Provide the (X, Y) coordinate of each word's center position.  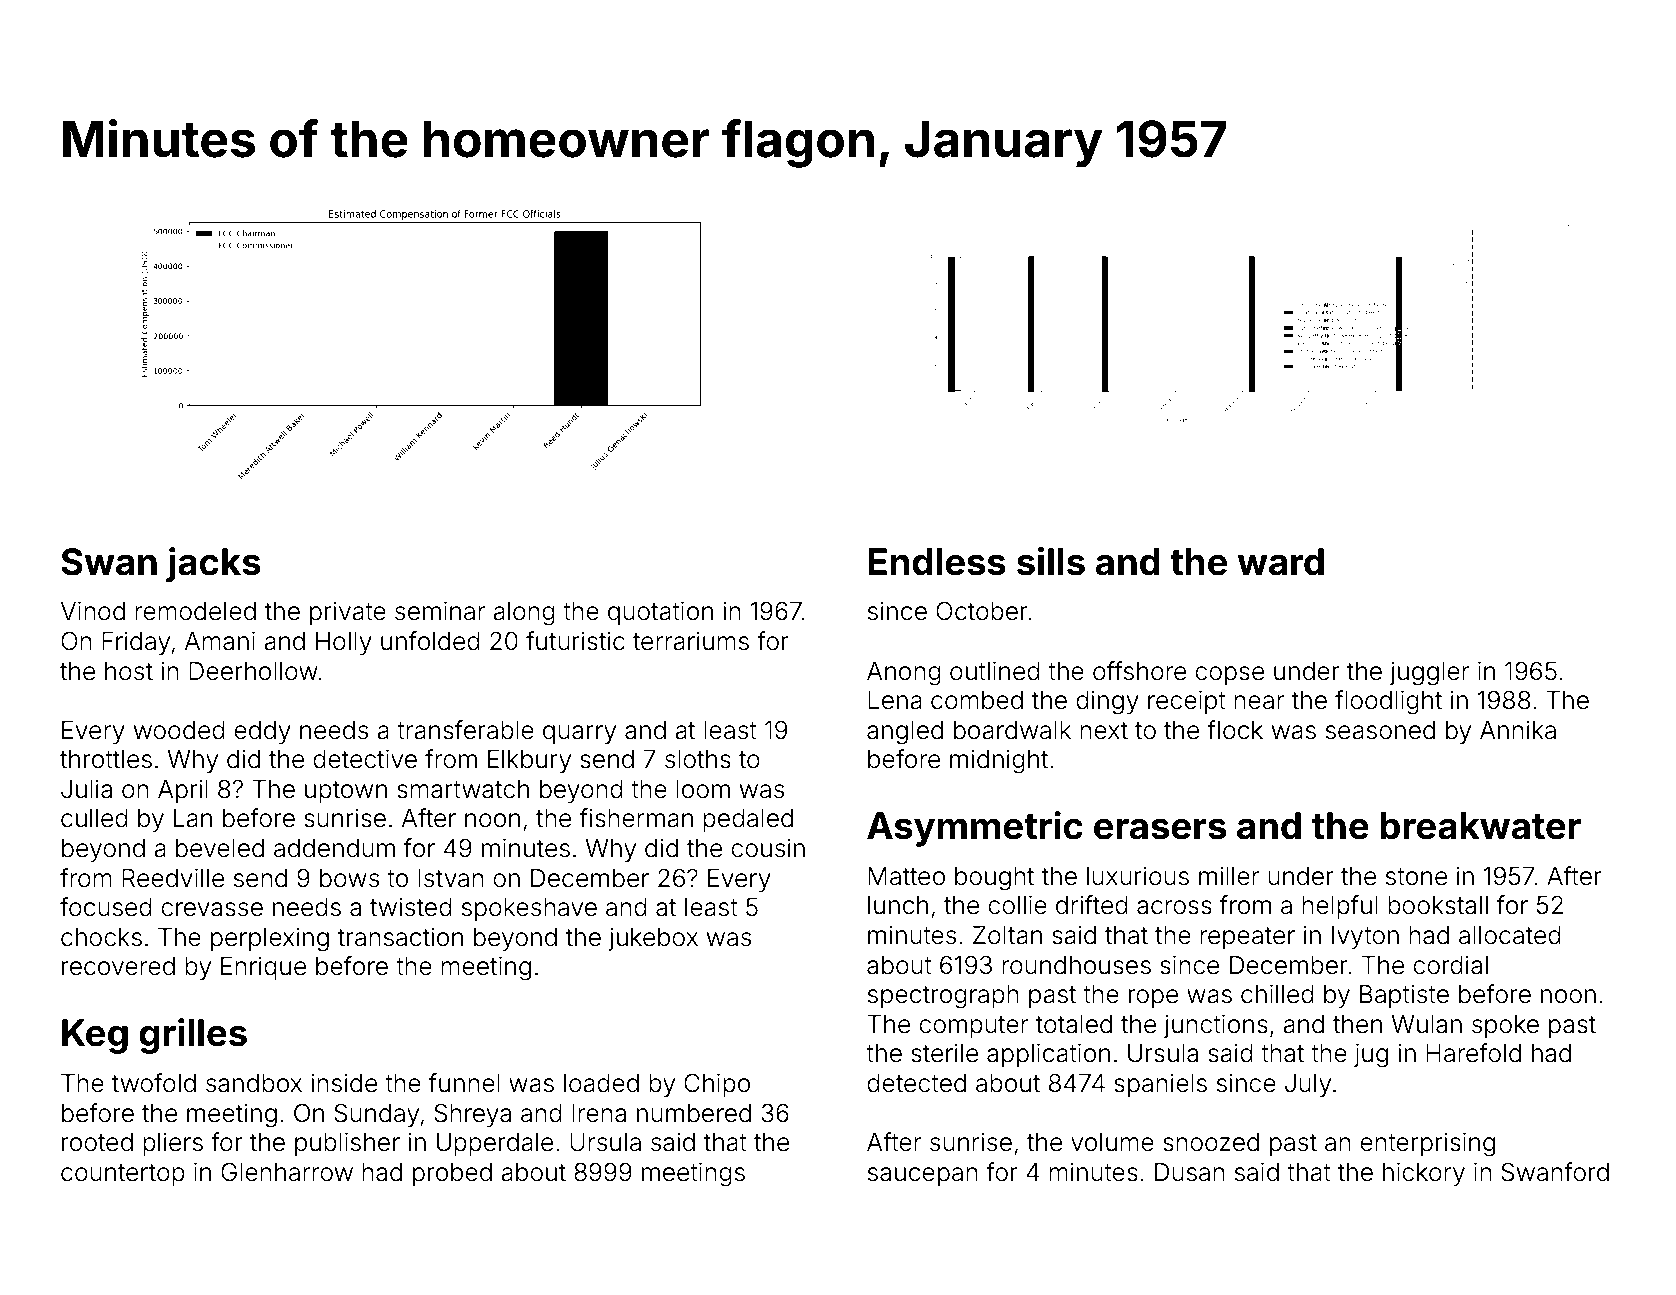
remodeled (195, 611)
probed (452, 1174)
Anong (904, 674)
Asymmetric (975, 829)
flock (1235, 730)
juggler (1429, 673)
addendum (334, 848)
